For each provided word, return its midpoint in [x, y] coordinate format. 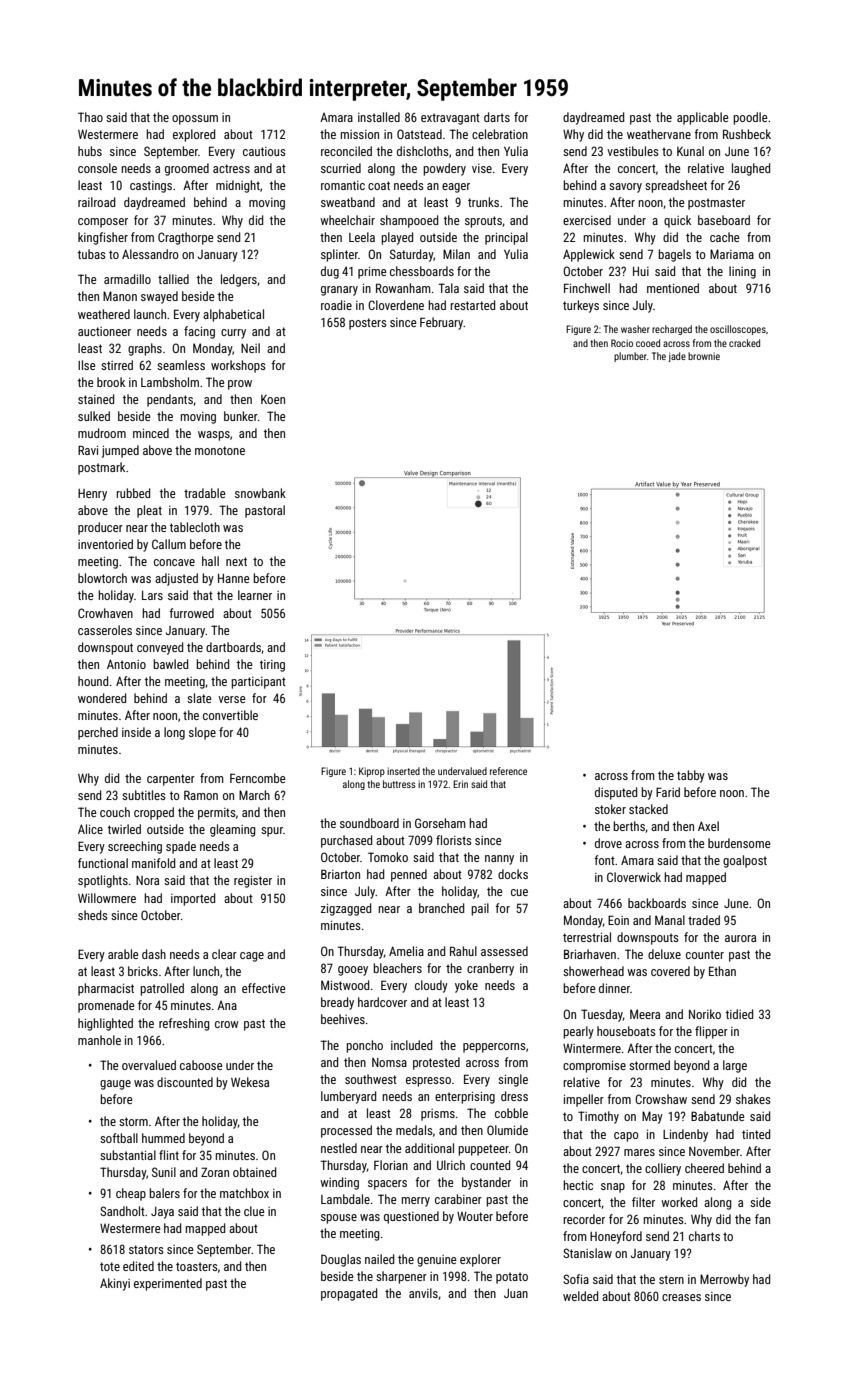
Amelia [406, 951]
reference [508, 771]
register [253, 881]
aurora [740, 938]
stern [671, 1279]
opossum [195, 120]
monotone [220, 450]
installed [379, 117]
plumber [630, 357]
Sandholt [122, 1211]
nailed [379, 1259]
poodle [750, 118]
